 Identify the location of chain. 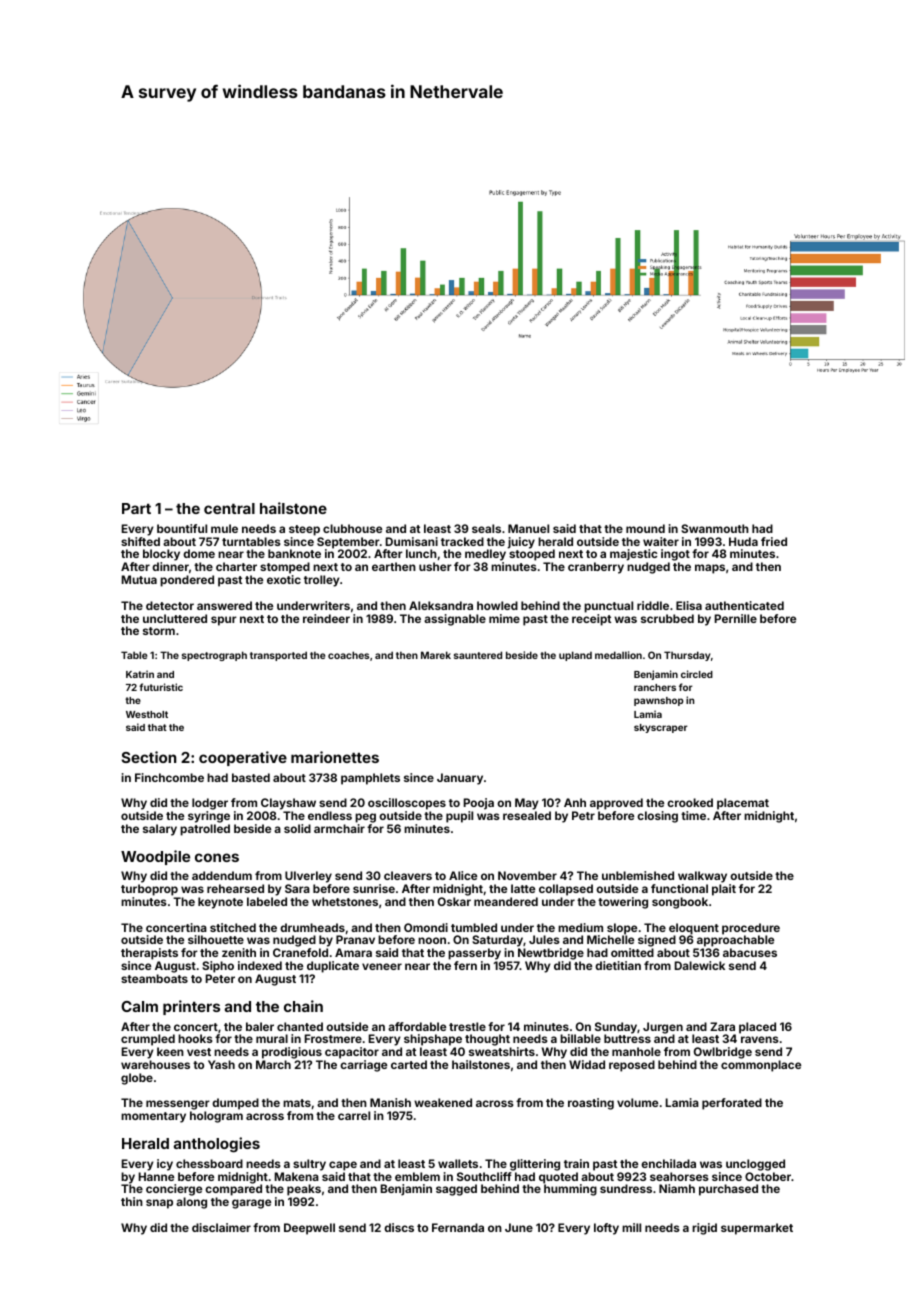
(303, 1006).
